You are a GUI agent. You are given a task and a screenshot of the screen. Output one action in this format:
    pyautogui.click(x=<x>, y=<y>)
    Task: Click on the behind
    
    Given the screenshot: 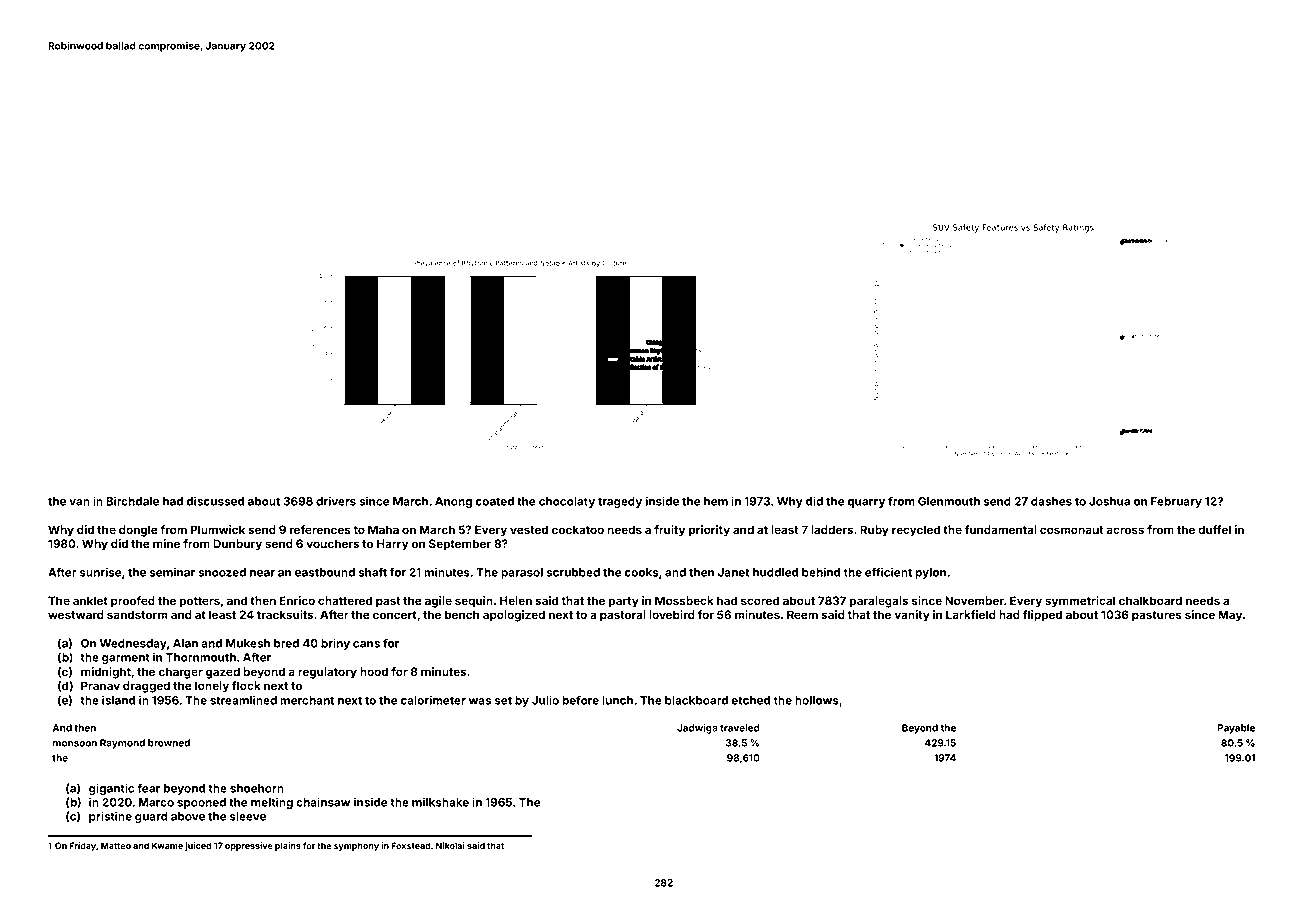 What is the action you would take?
    pyautogui.click(x=821, y=572)
